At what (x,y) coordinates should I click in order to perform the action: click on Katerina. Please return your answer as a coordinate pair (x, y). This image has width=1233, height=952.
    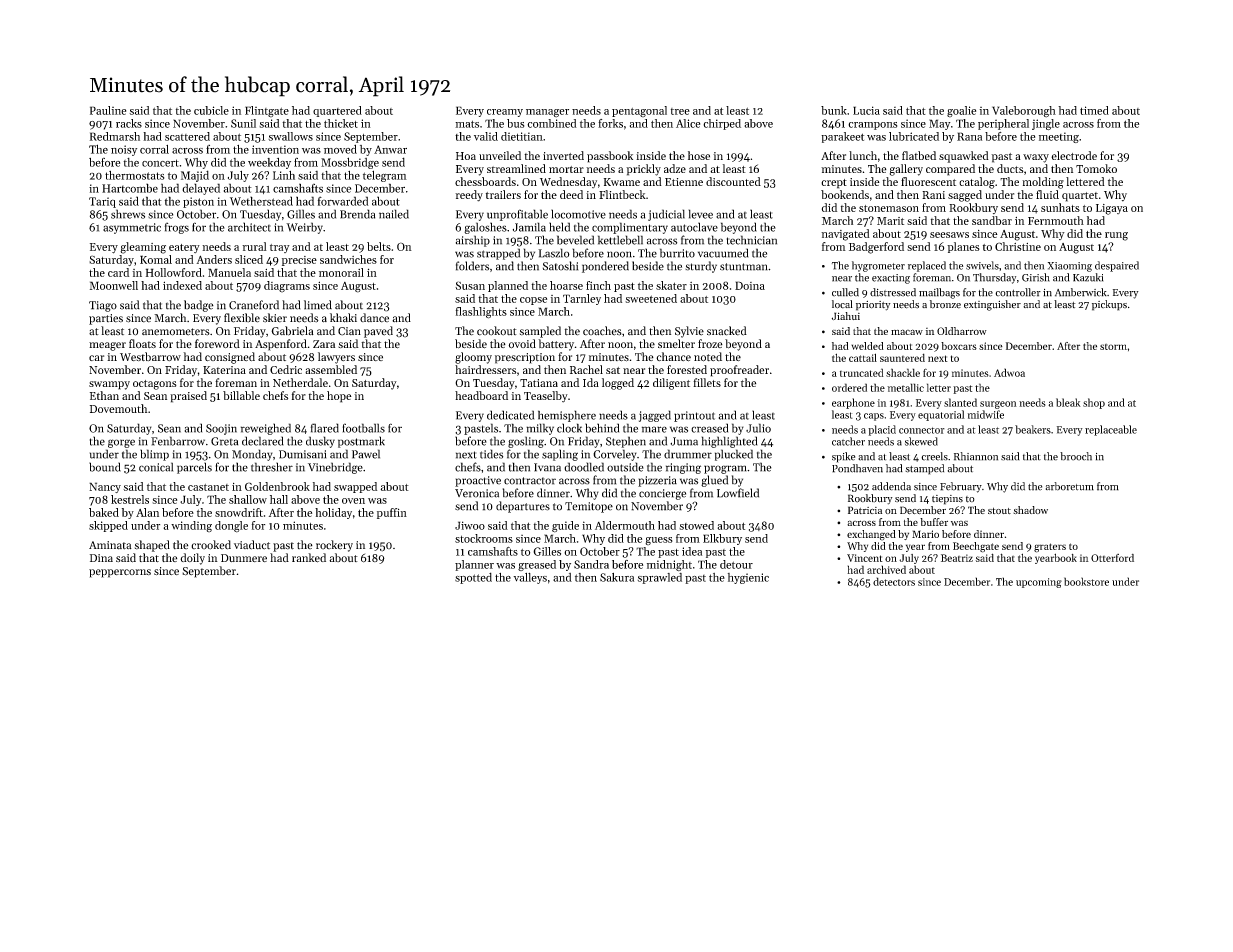
    Looking at the image, I should click on (224, 370).
